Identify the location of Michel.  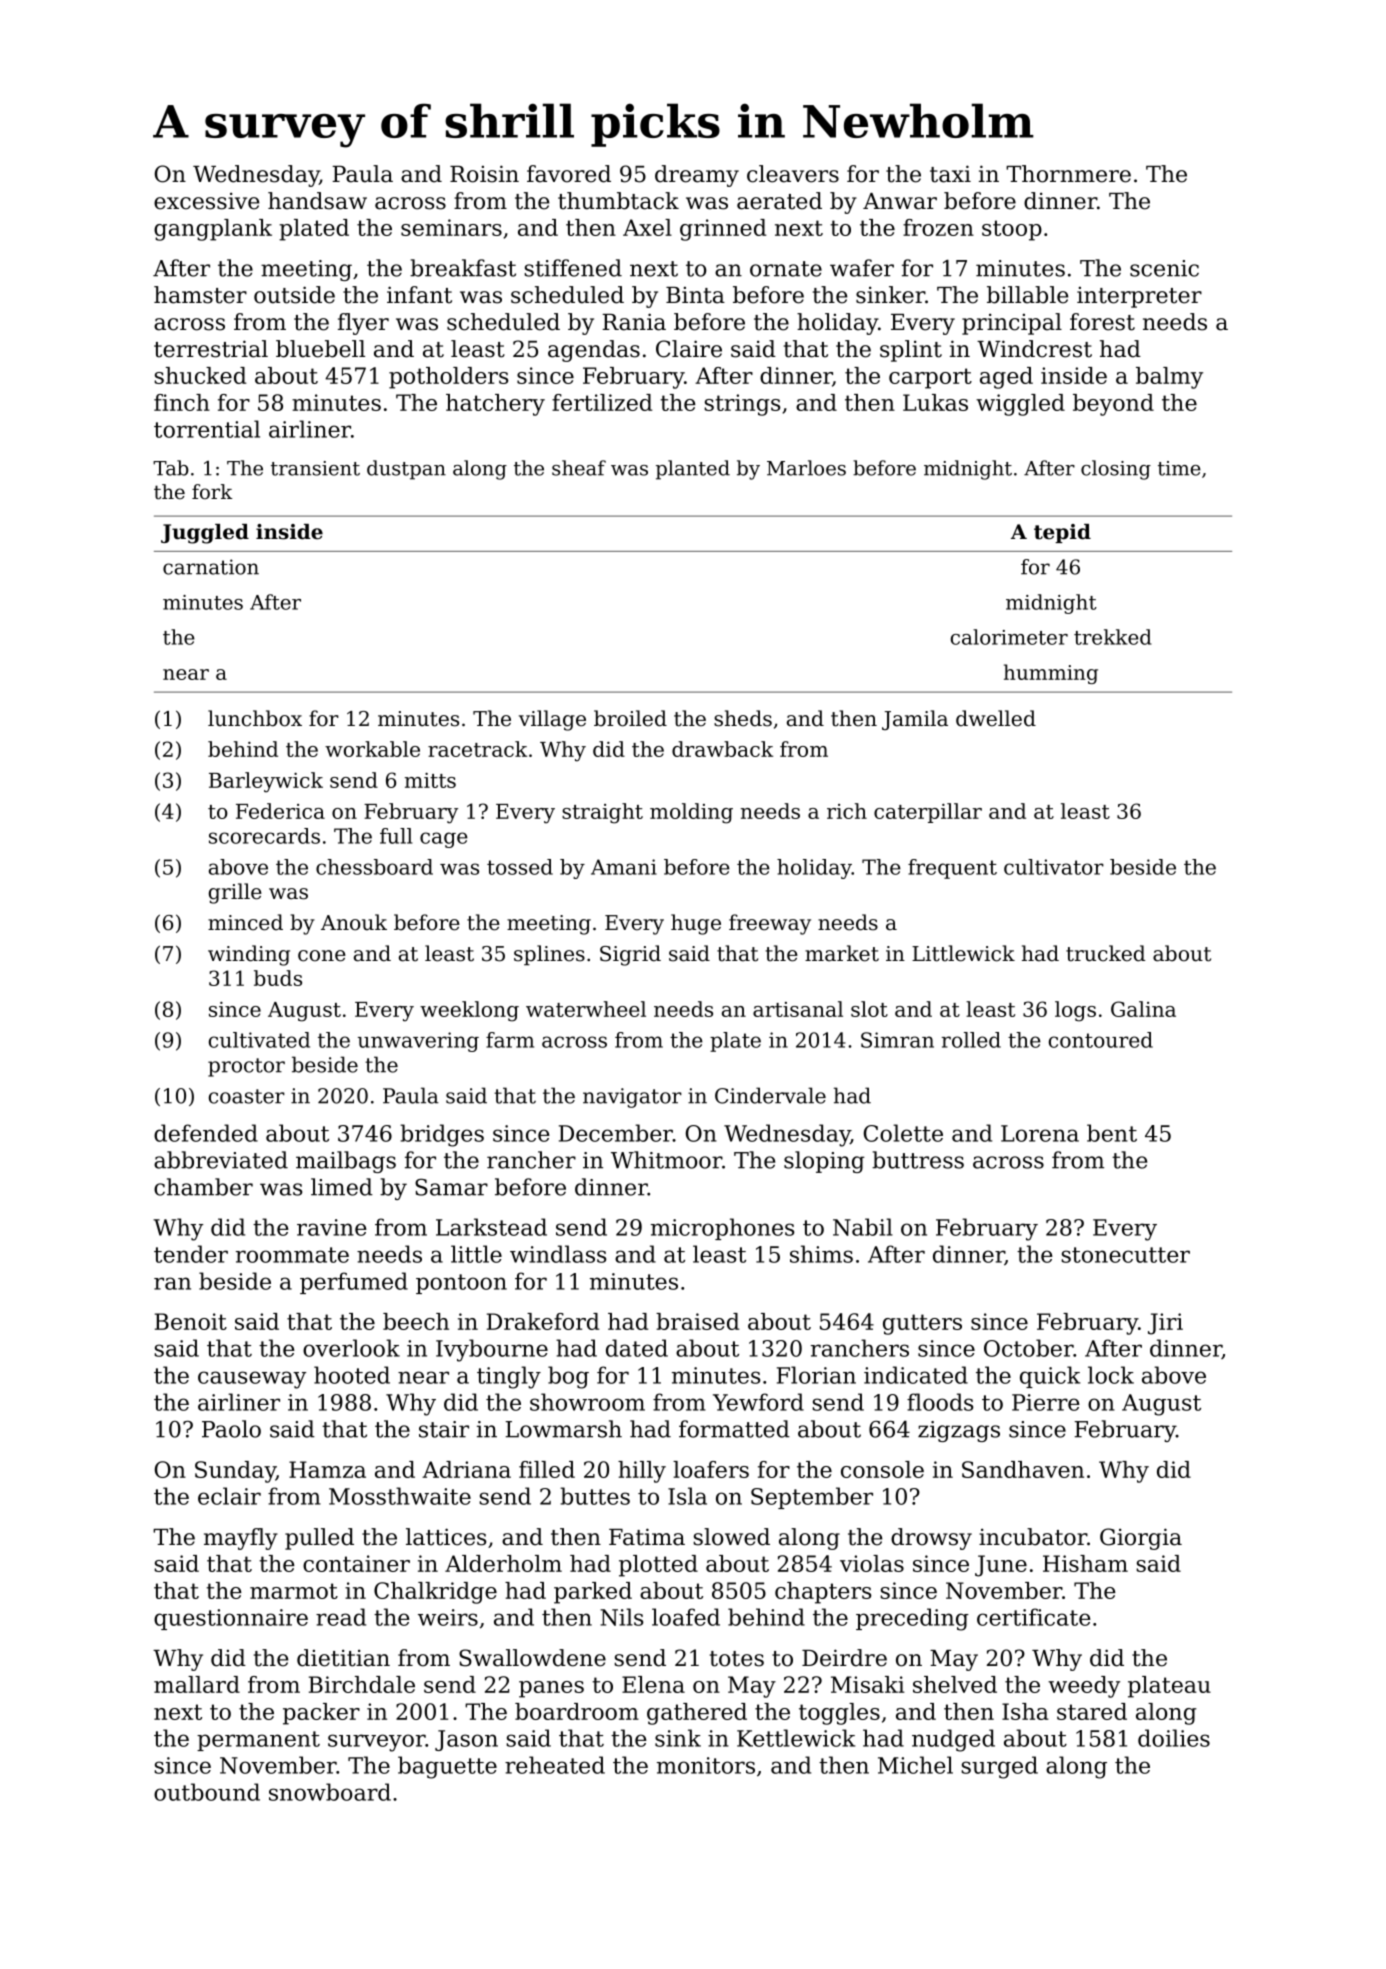
(915, 1765).
